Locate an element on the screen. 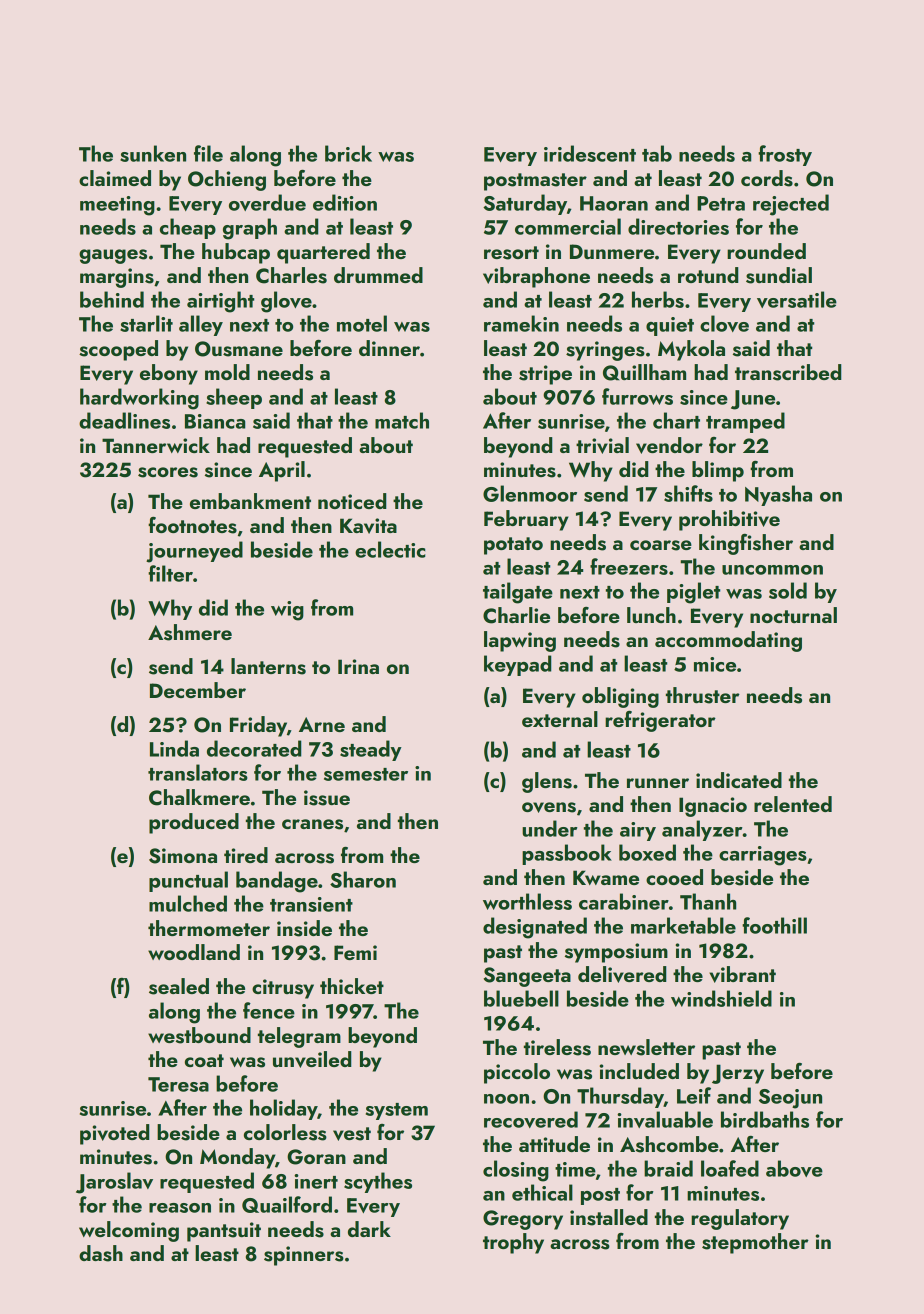 Image resolution: width=924 pixels, height=1314 pixels. sunken is located at coordinates (153, 153).
